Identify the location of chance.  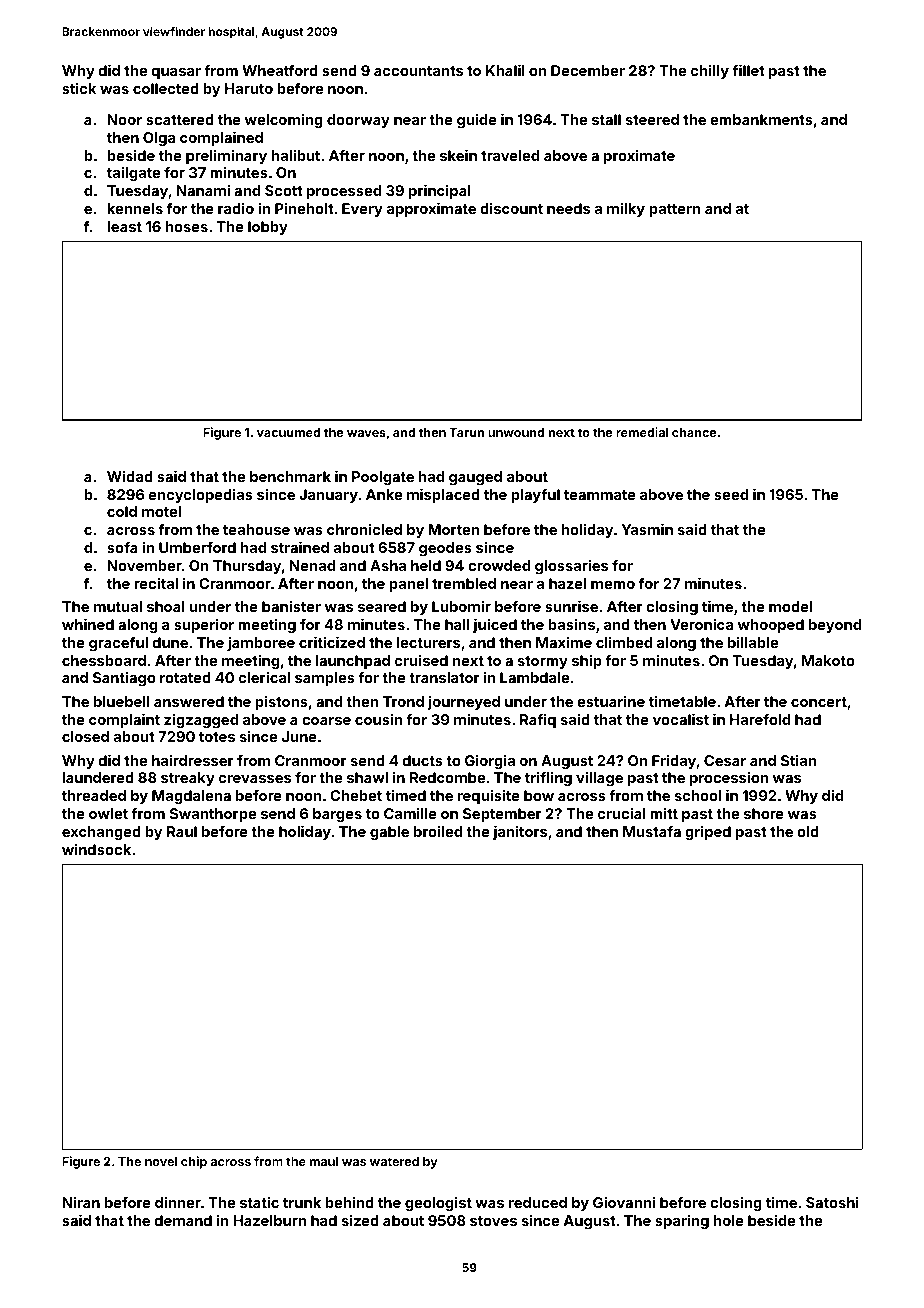
(694, 432).
